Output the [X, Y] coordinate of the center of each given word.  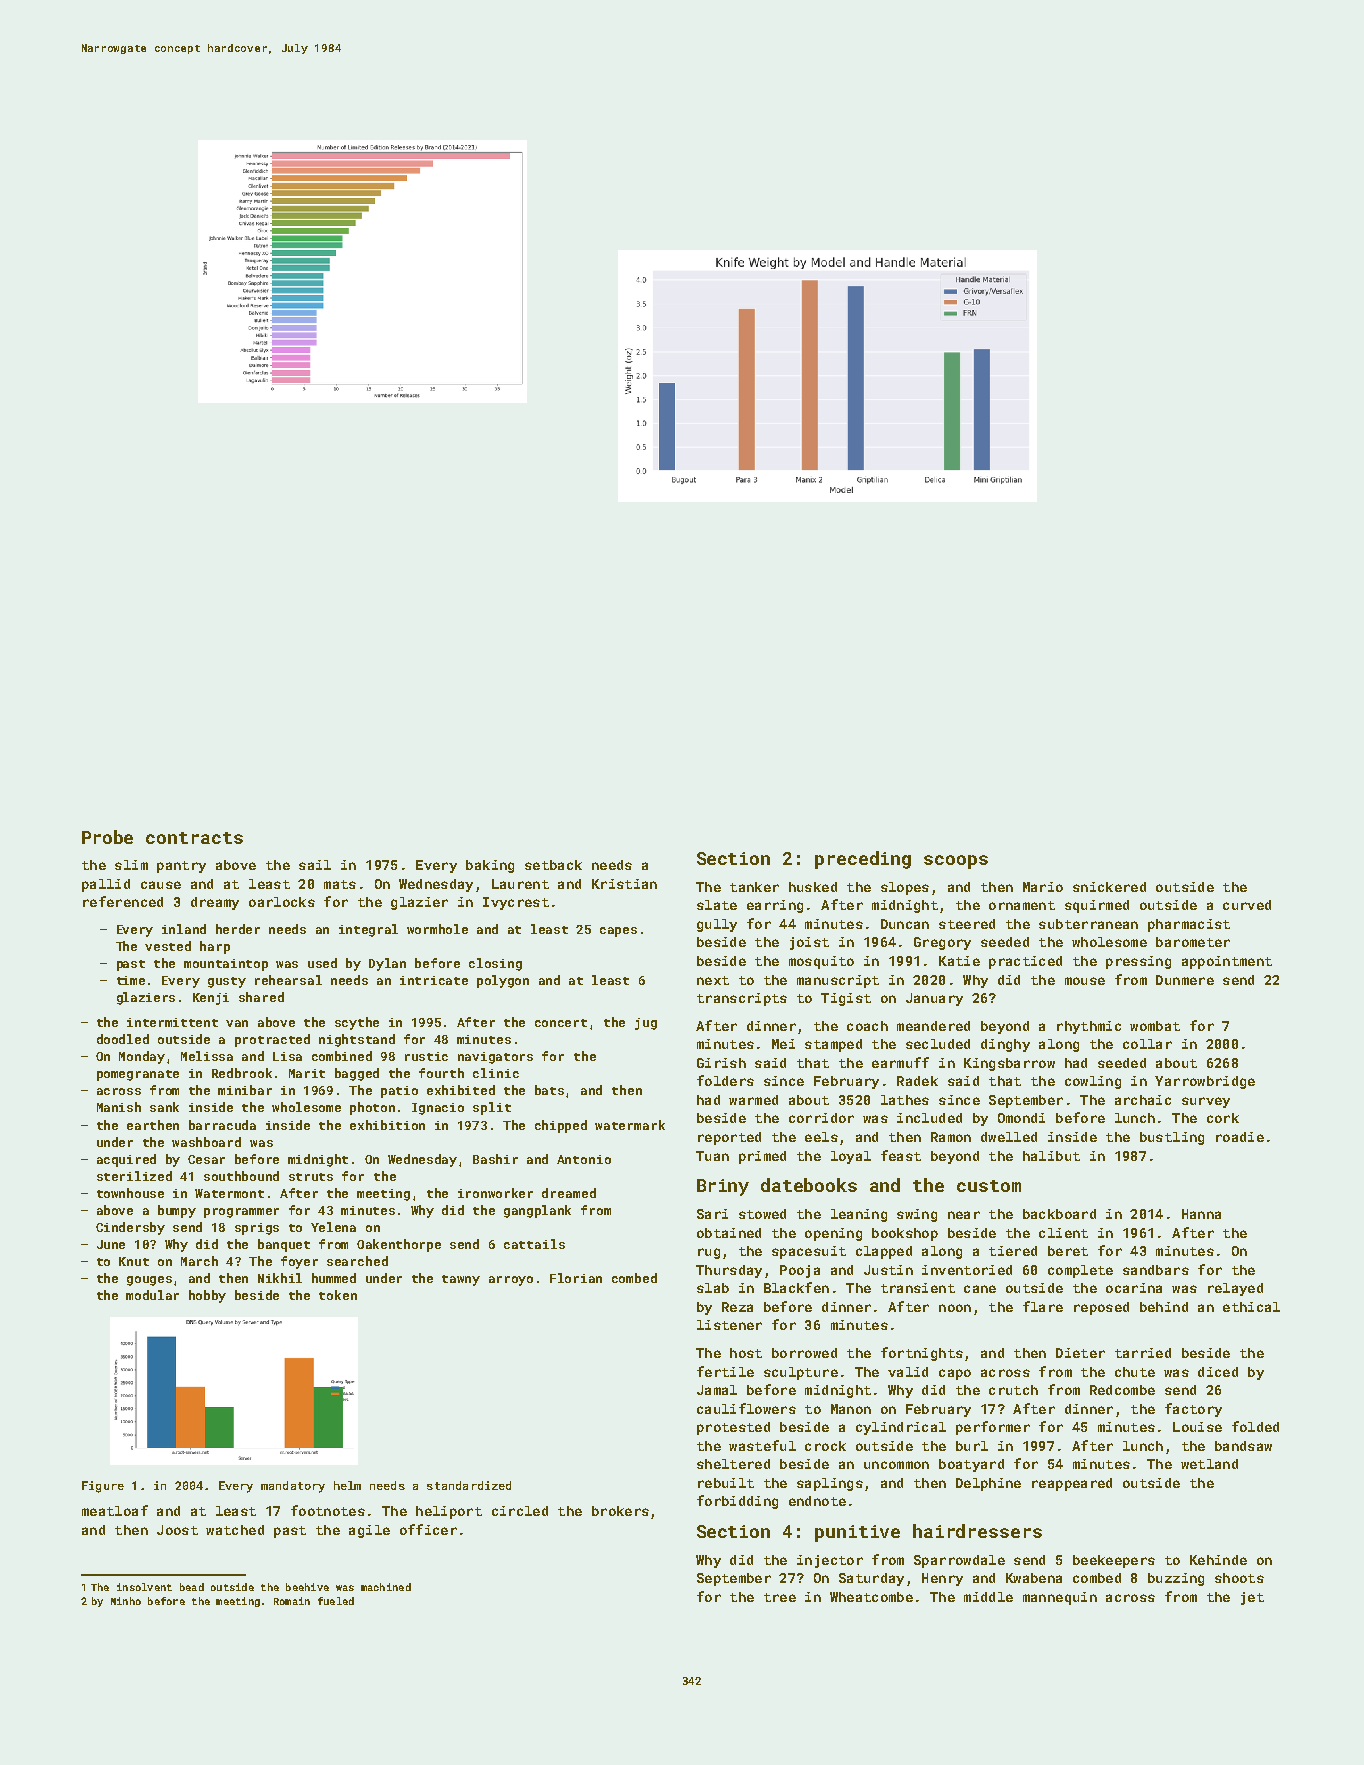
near [964, 1215]
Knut [134, 1261]
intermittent [172, 1022]
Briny [723, 1187]
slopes [905, 888]
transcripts [742, 999]
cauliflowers [746, 1408]
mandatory [293, 1487]
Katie [959, 961]
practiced [1025, 962]
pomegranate [138, 1075]
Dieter [1080, 1353]
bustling [1172, 1138]
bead [192, 1587]
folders [725, 1080]
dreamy [215, 903]
